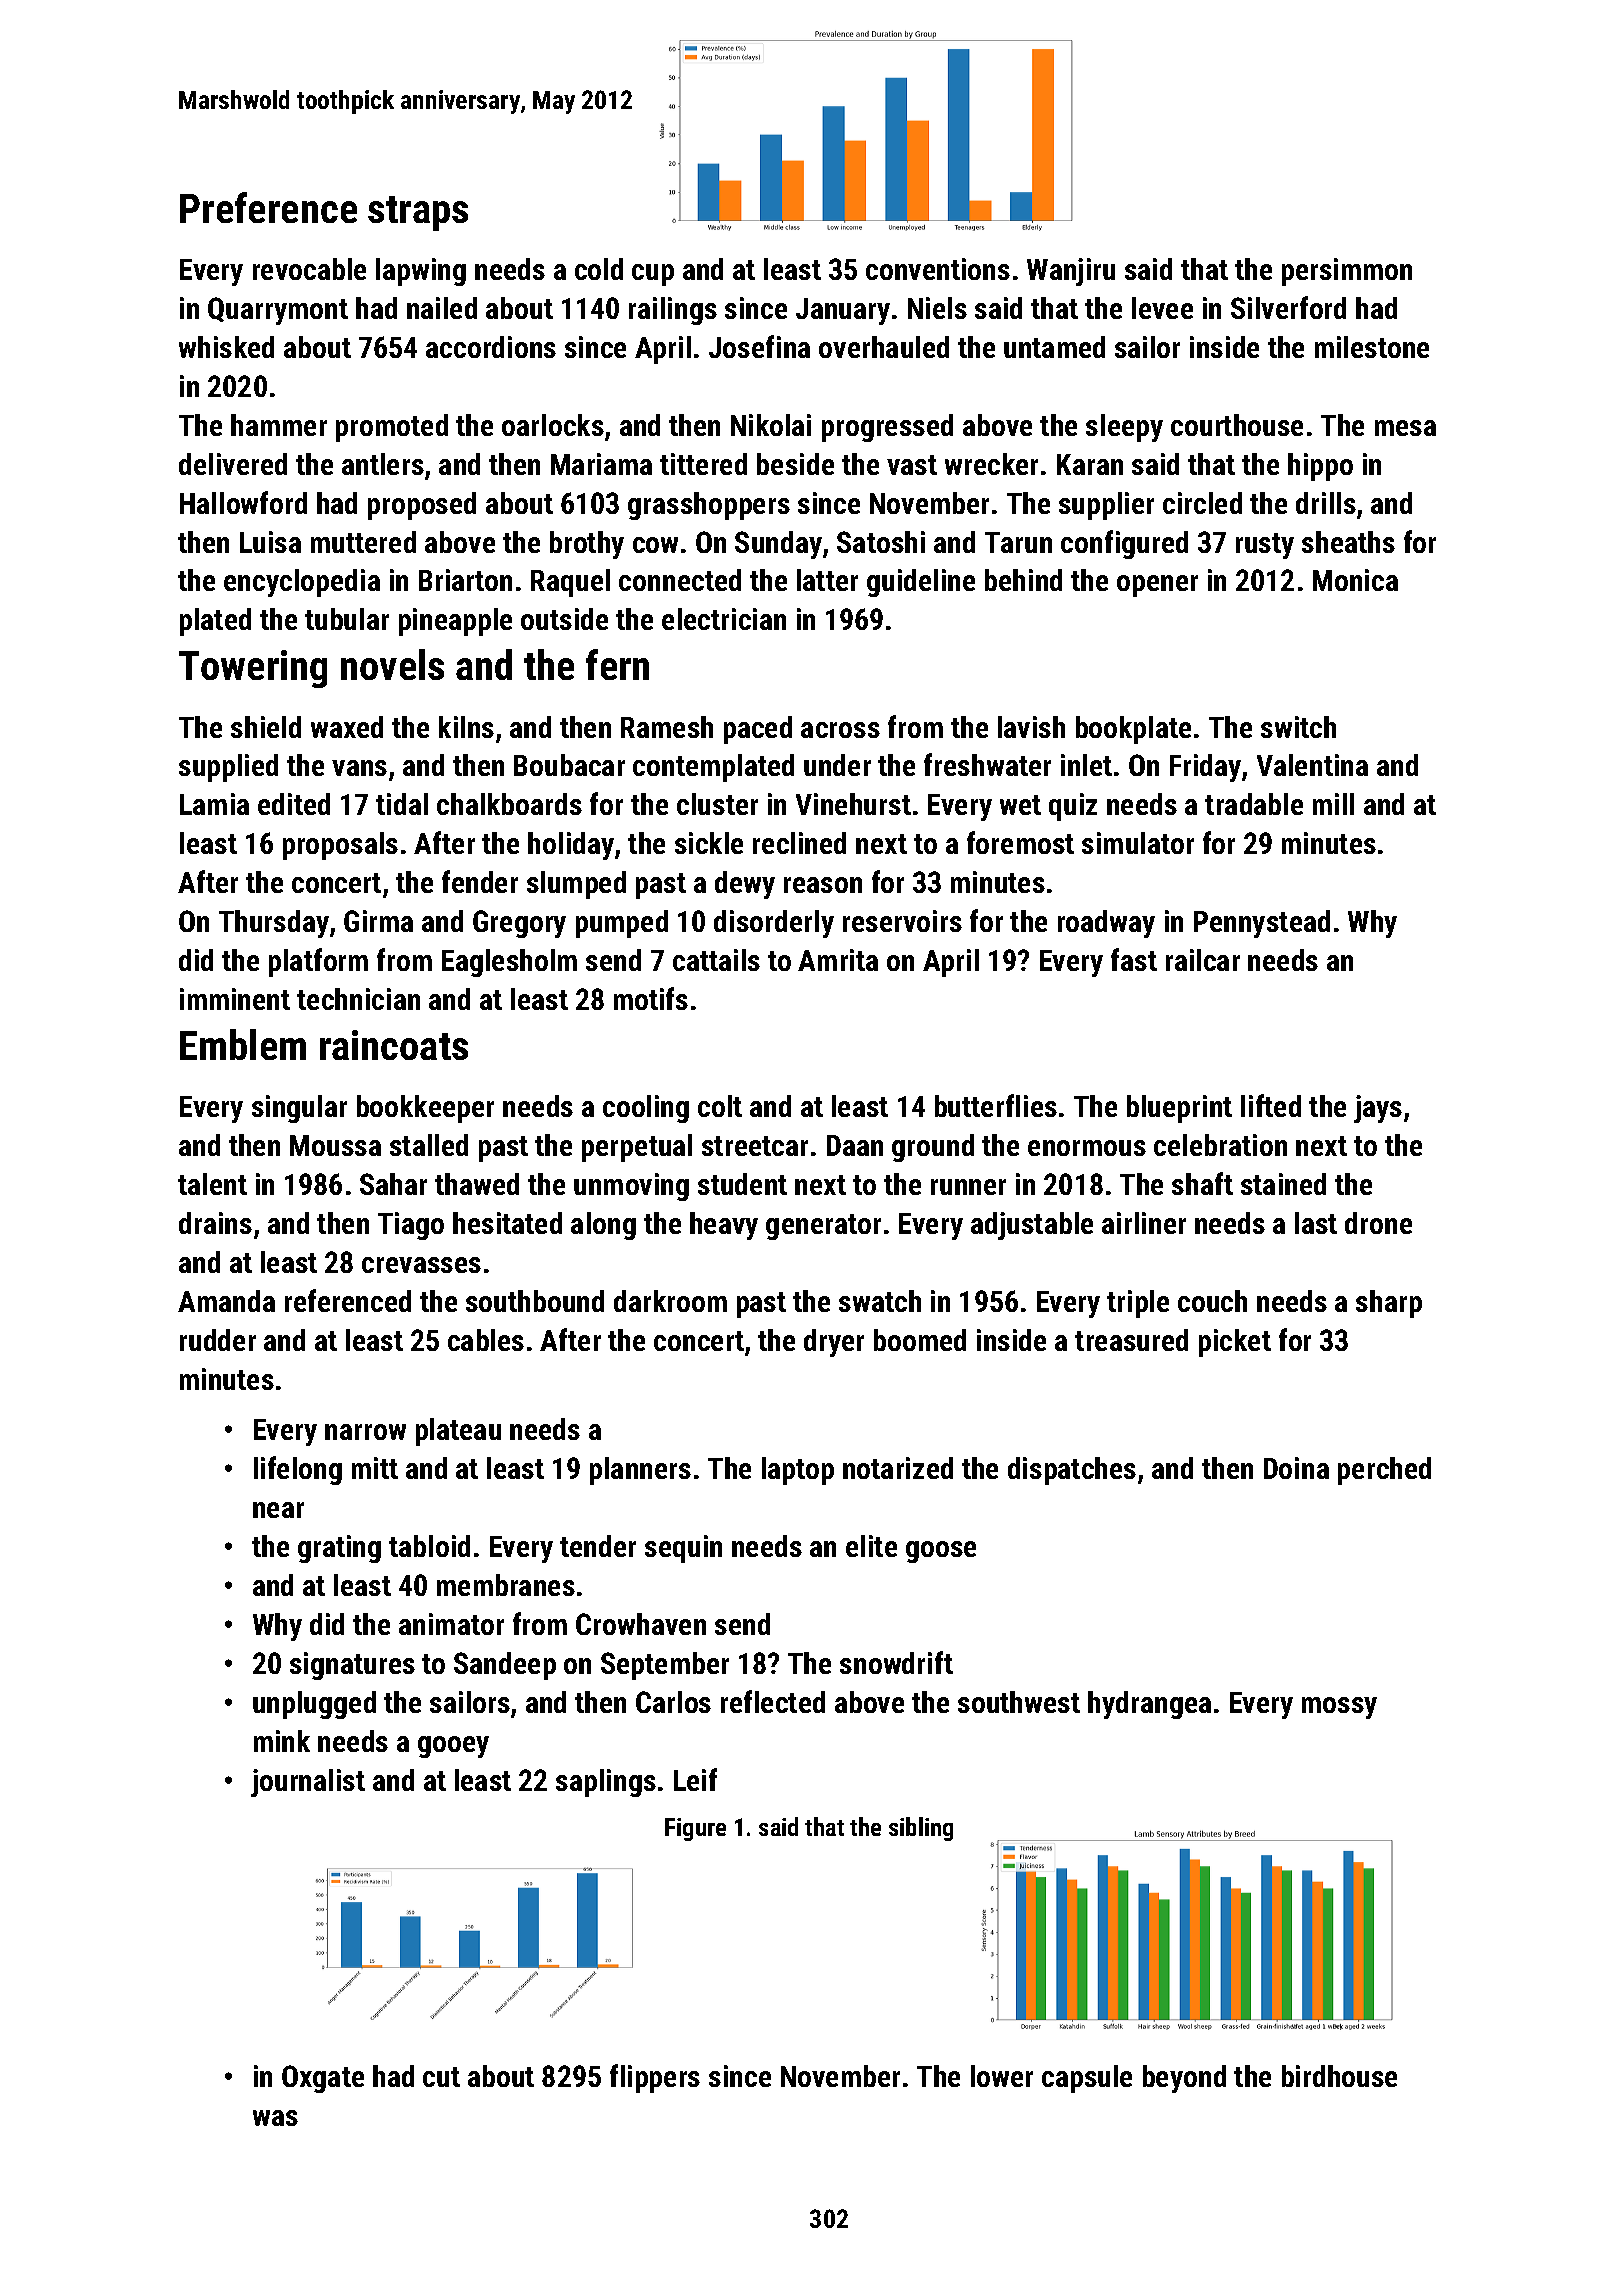 The image size is (1620, 2292). What do you see at coordinates (308, 1783) in the screenshot?
I see `journalist` at bounding box center [308, 1783].
